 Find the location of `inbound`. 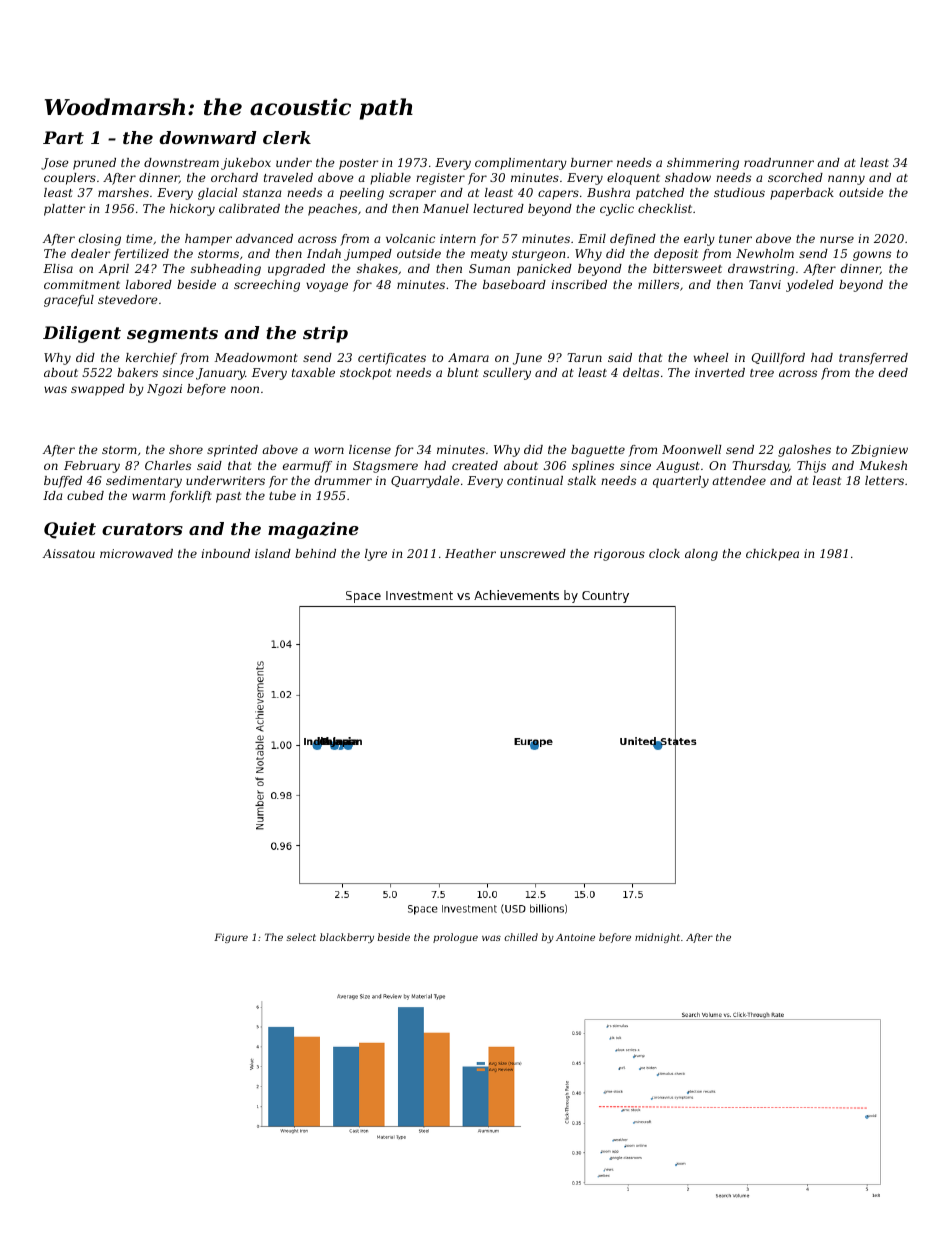

inbound is located at coordinates (225, 553).
